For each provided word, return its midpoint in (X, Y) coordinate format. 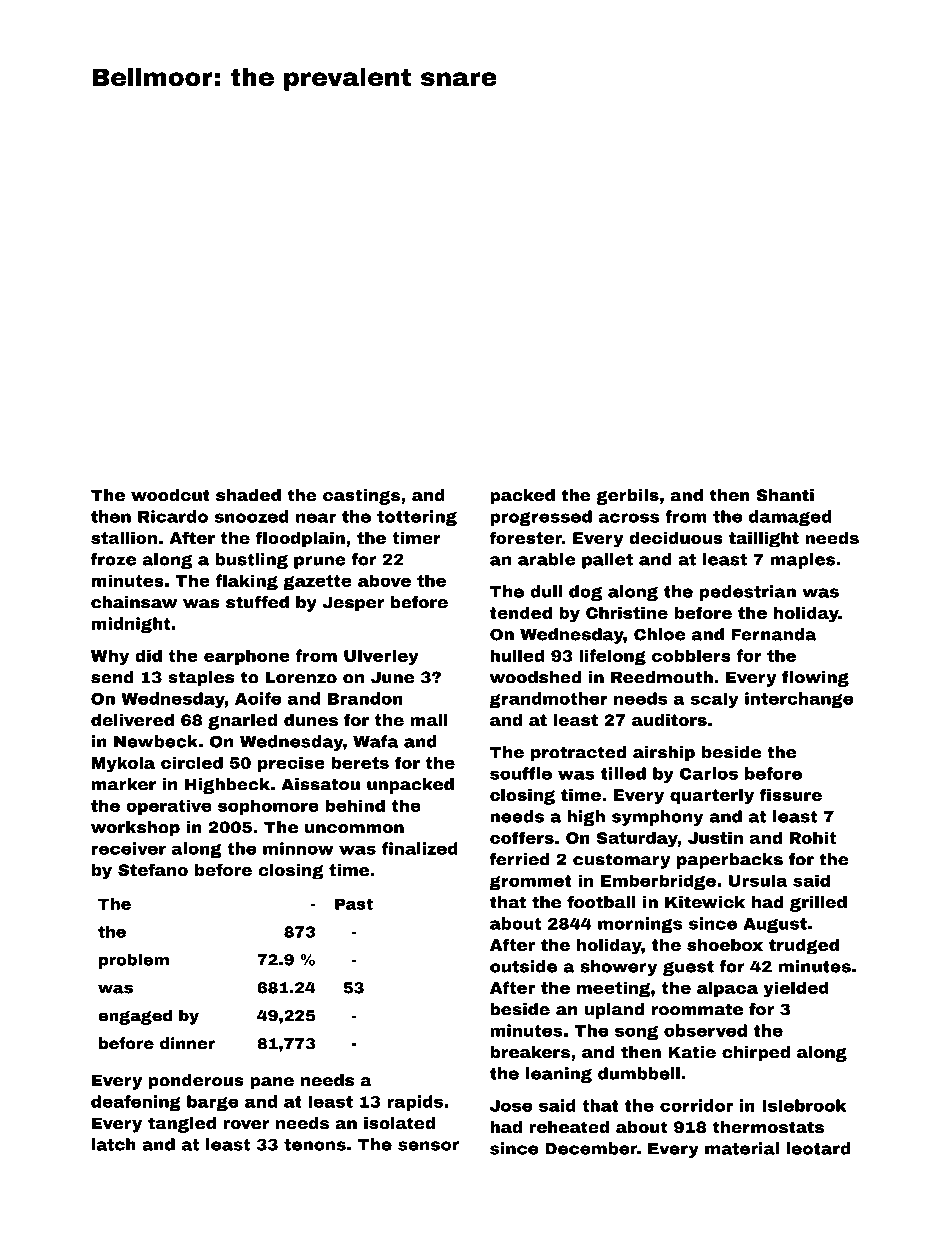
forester (525, 537)
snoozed (252, 516)
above (384, 580)
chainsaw (134, 602)
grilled (818, 904)
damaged (790, 518)
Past (354, 904)
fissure (791, 794)
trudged (804, 947)
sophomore (268, 807)
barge (213, 1103)
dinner (187, 1043)
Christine (627, 613)
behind (355, 805)
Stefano (153, 869)
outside (523, 966)
